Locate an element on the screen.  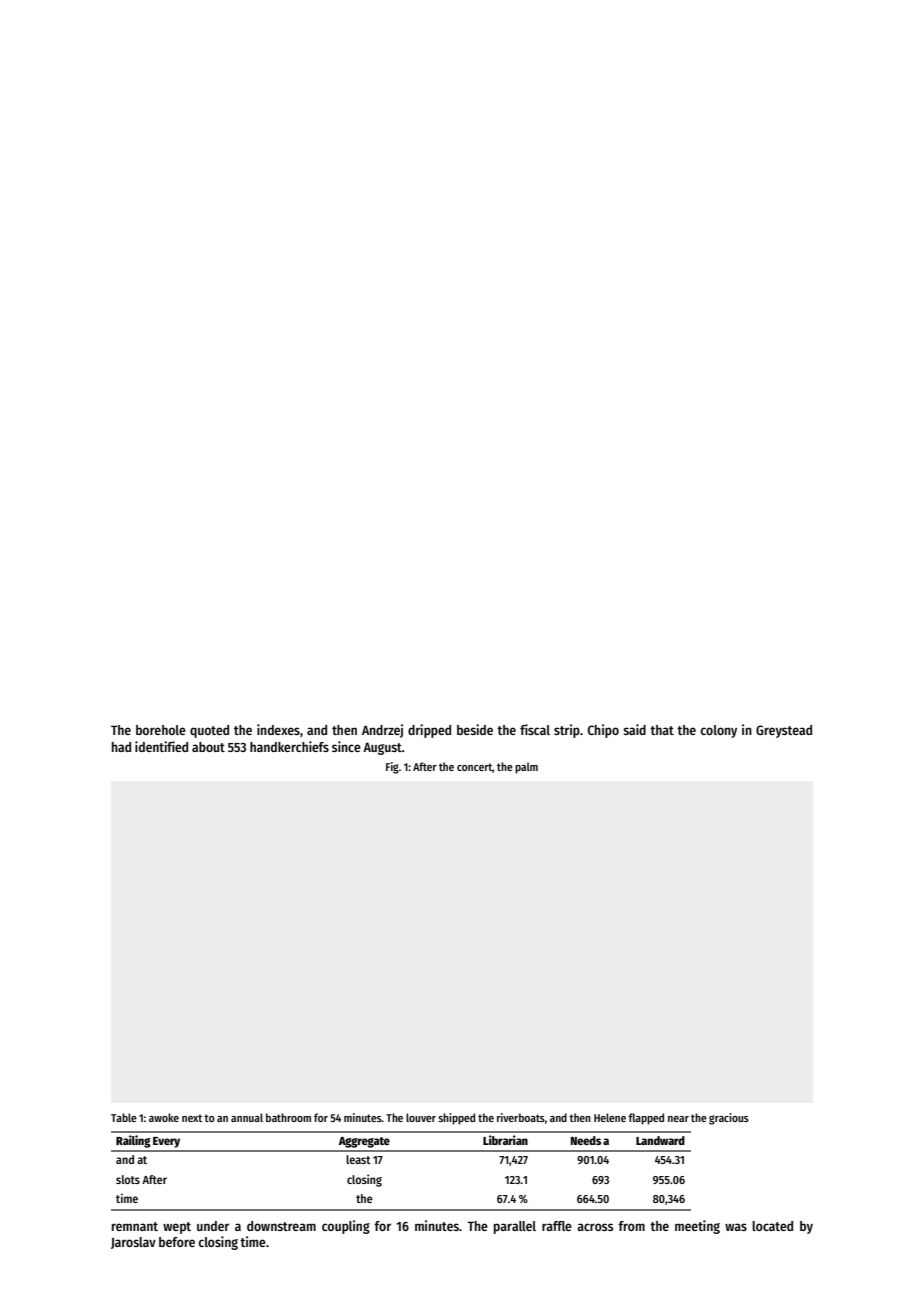
located is located at coordinates (772, 1226).
